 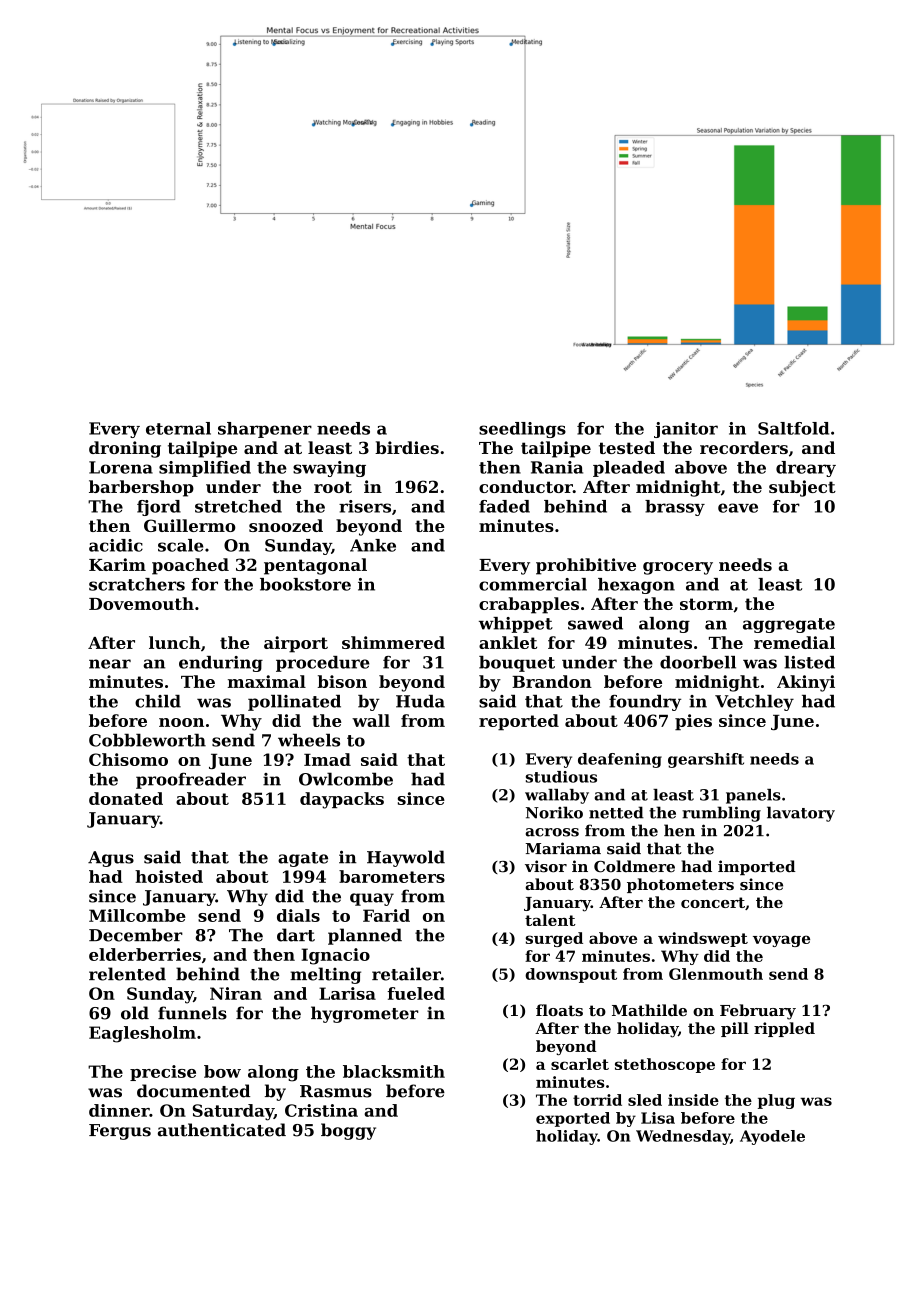 What do you see at coordinates (809, 662) in the image?
I see `listed` at bounding box center [809, 662].
